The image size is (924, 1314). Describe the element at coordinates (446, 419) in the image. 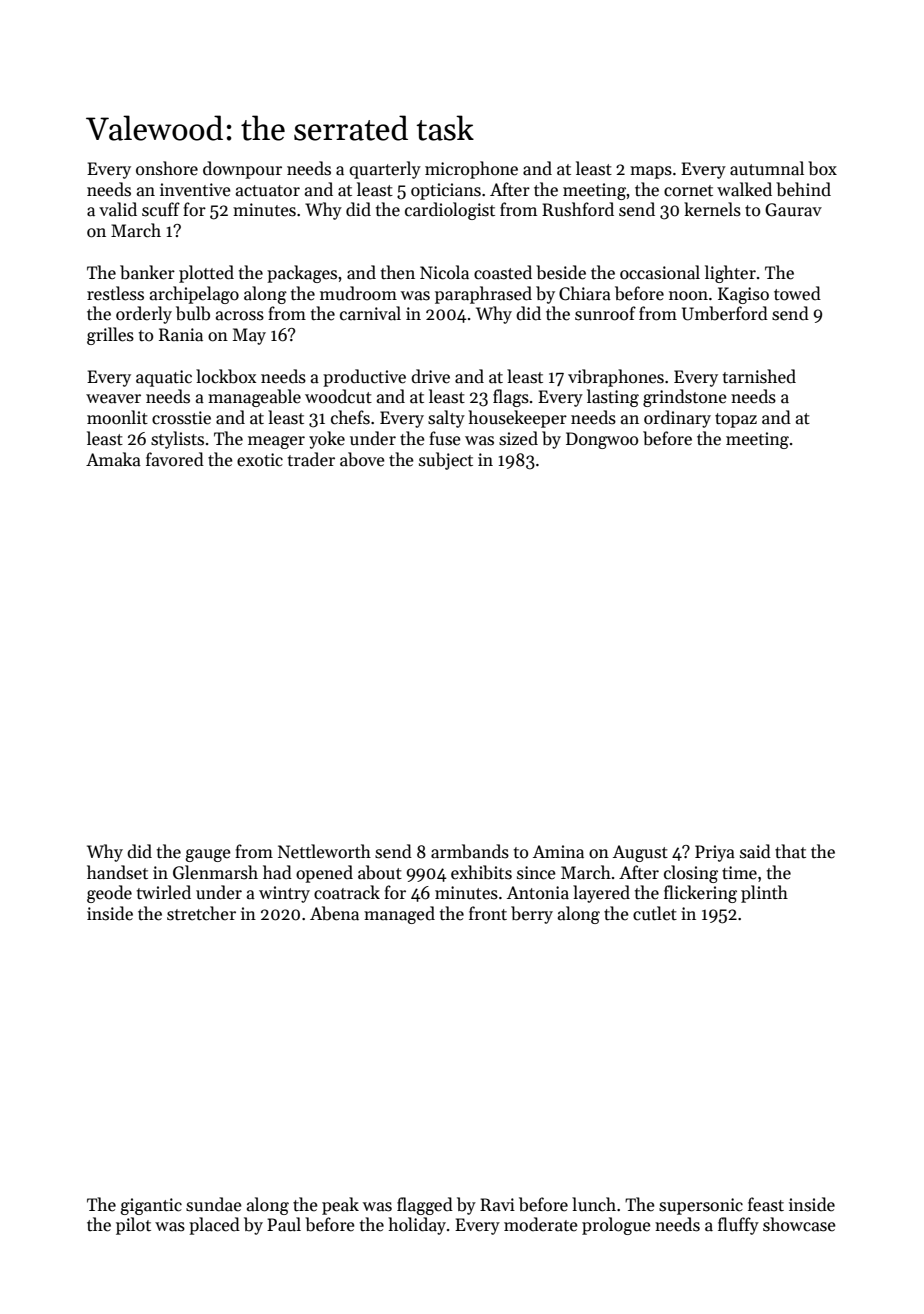

I see `salty` at that location.
